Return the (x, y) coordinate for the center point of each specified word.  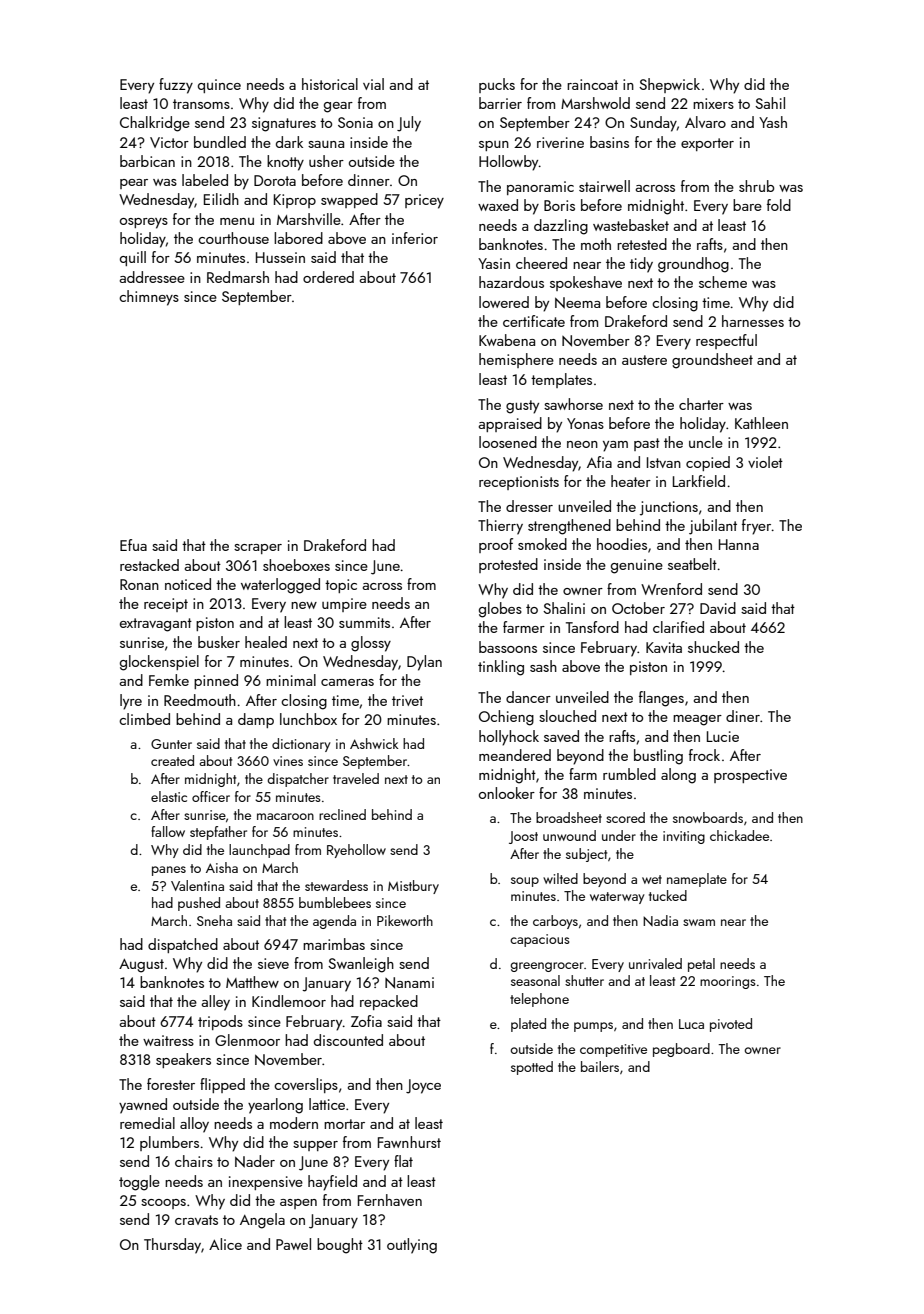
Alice (225, 1244)
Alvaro (705, 122)
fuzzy (176, 86)
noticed (188, 584)
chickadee (739, 835)
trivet (407, 700)
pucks (497, 85)
